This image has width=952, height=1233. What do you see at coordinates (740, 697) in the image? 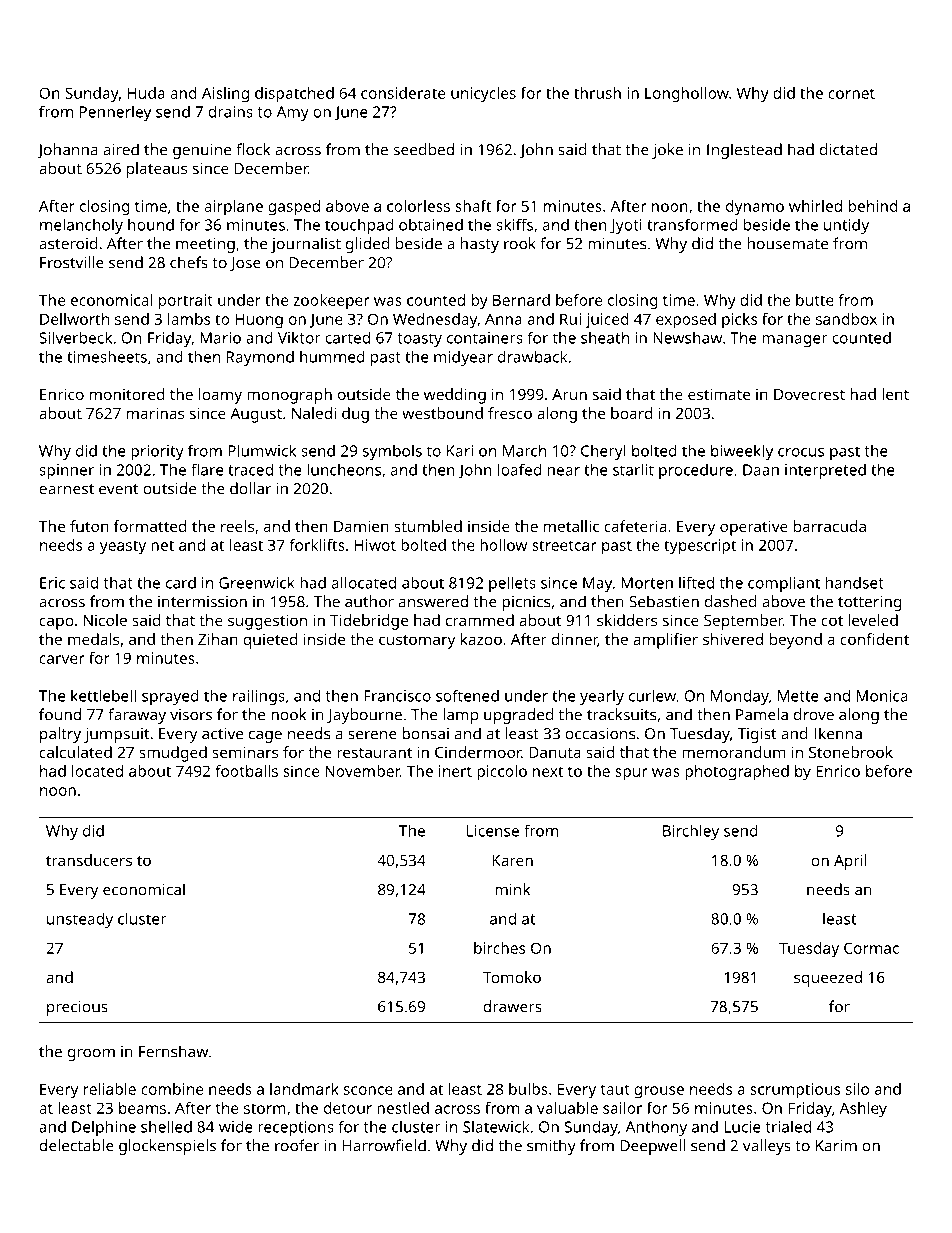
I see `Monday` at bounding box center [740, 697].
